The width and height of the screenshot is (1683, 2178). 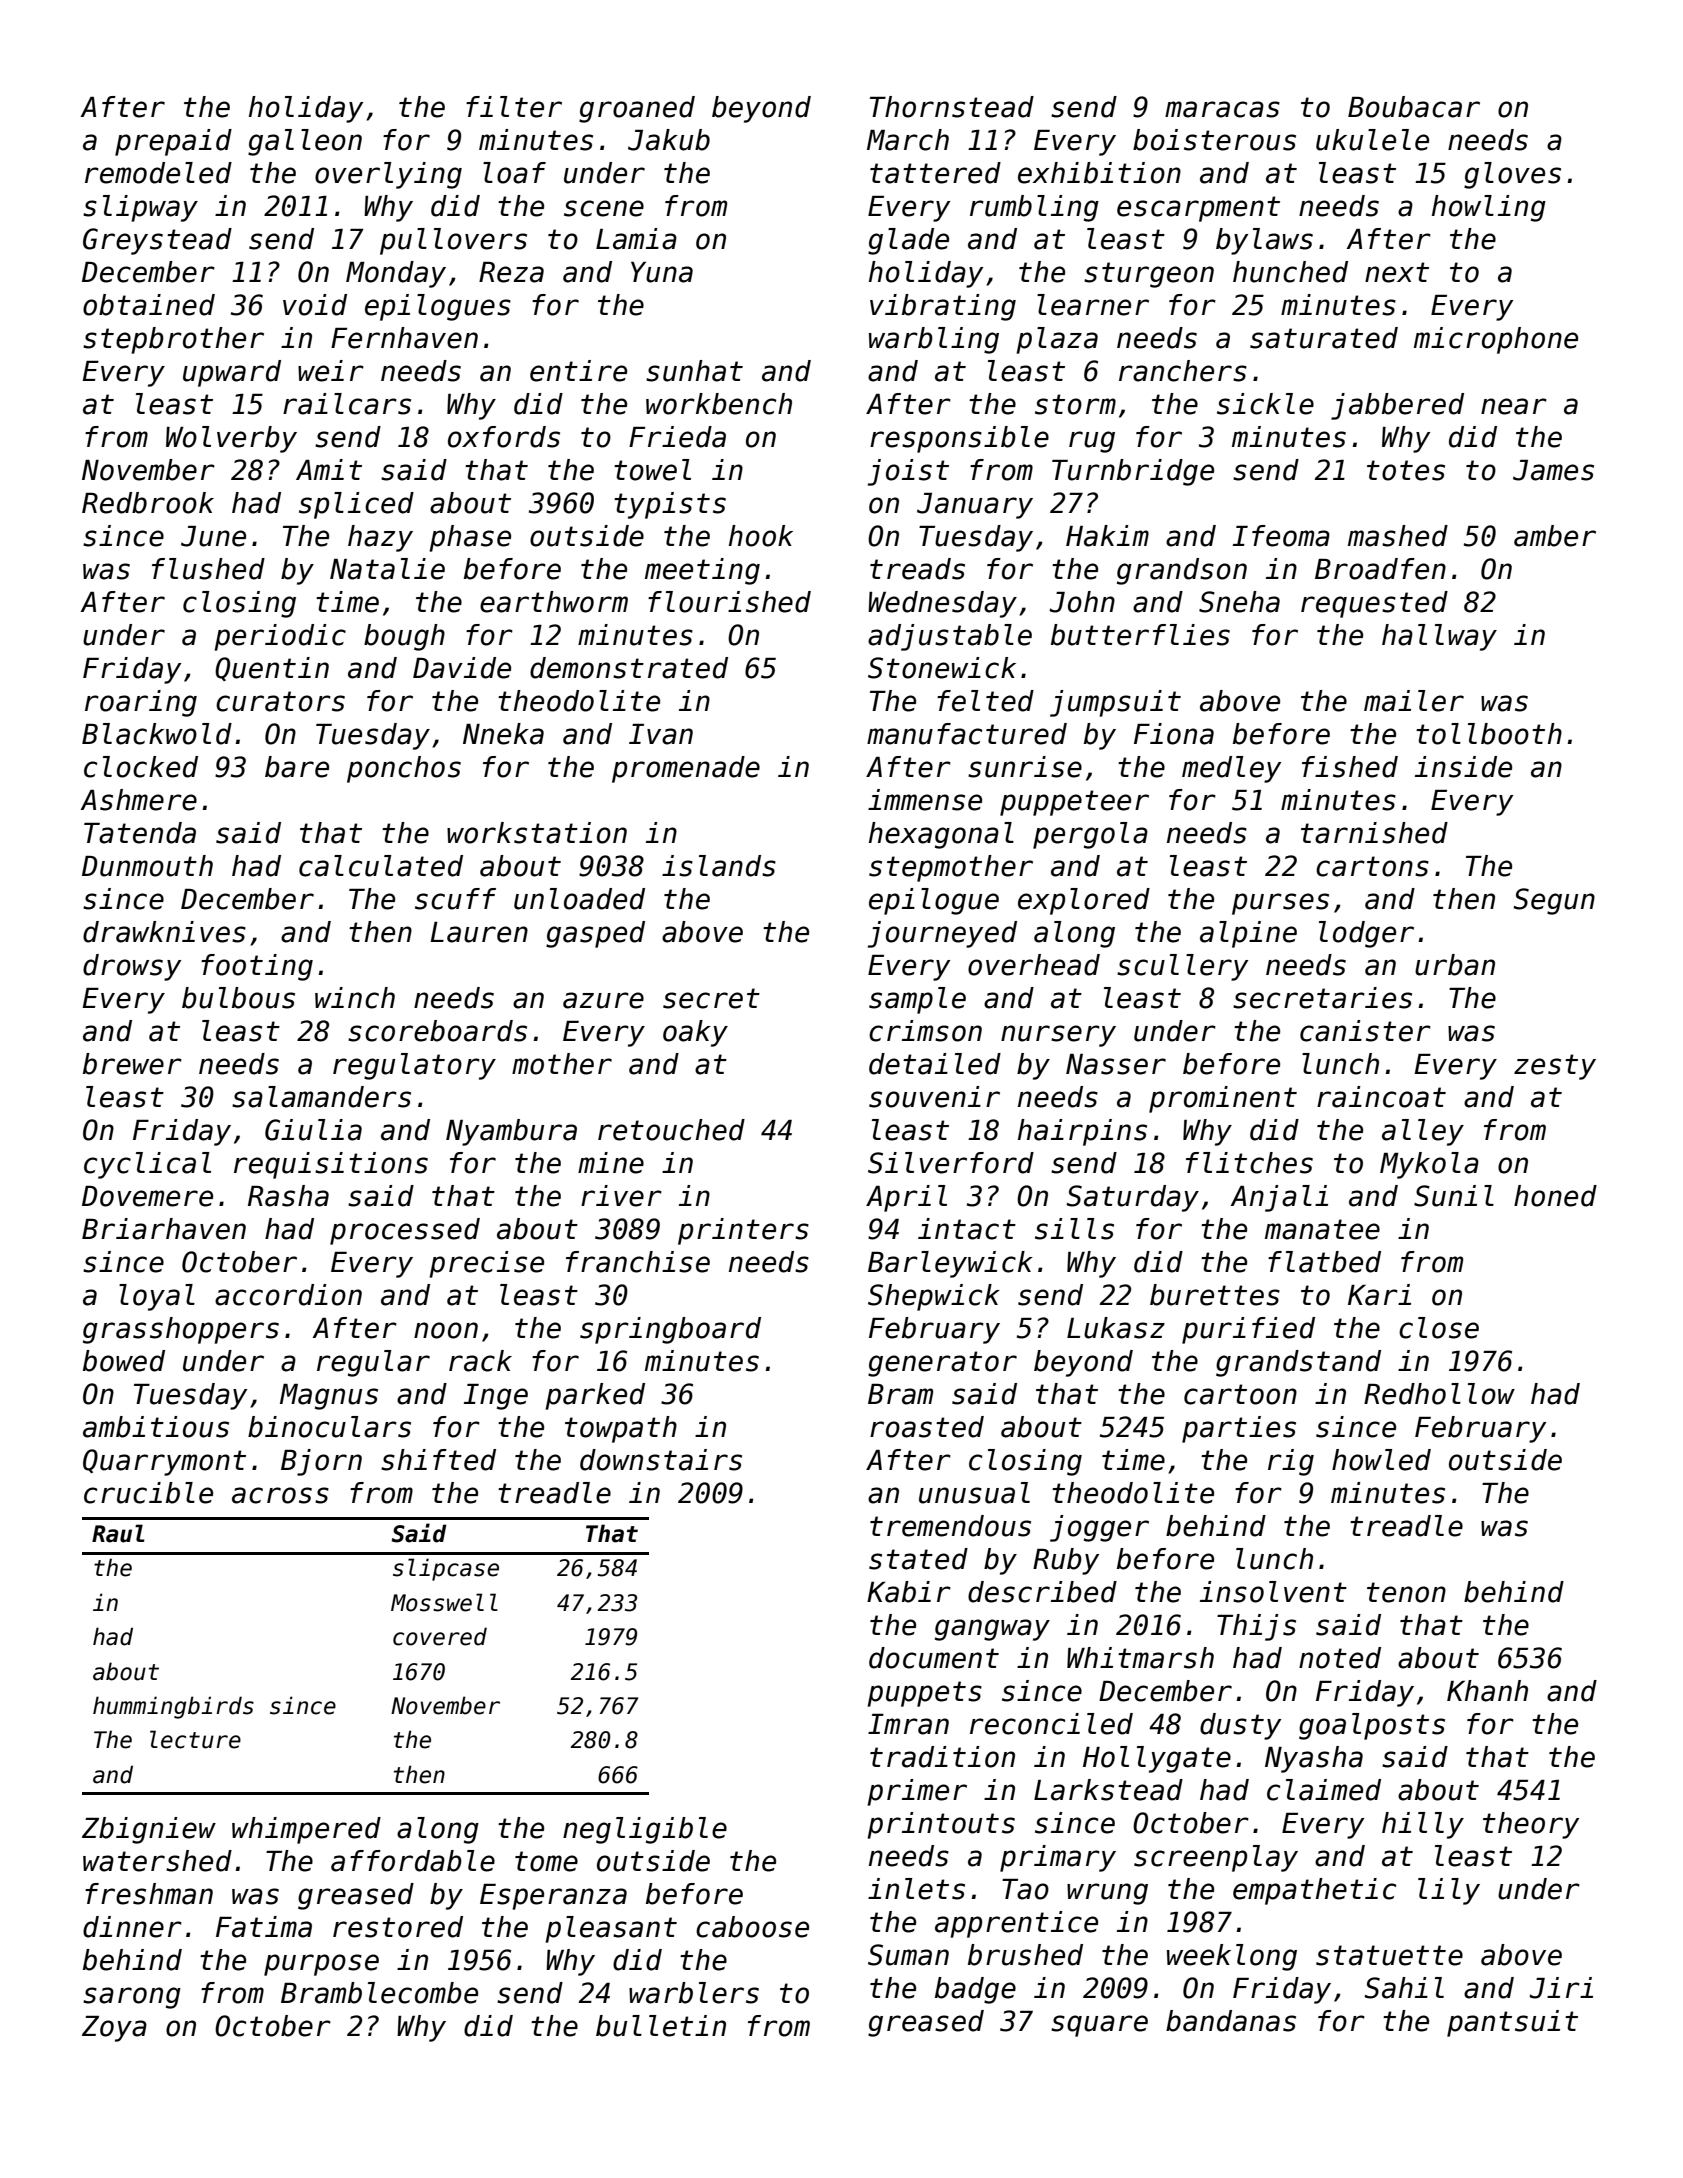 What do you see at coordinates (118, 1533) in the screenshot?
I see `Raul` at bounding box center [118, 1533].
